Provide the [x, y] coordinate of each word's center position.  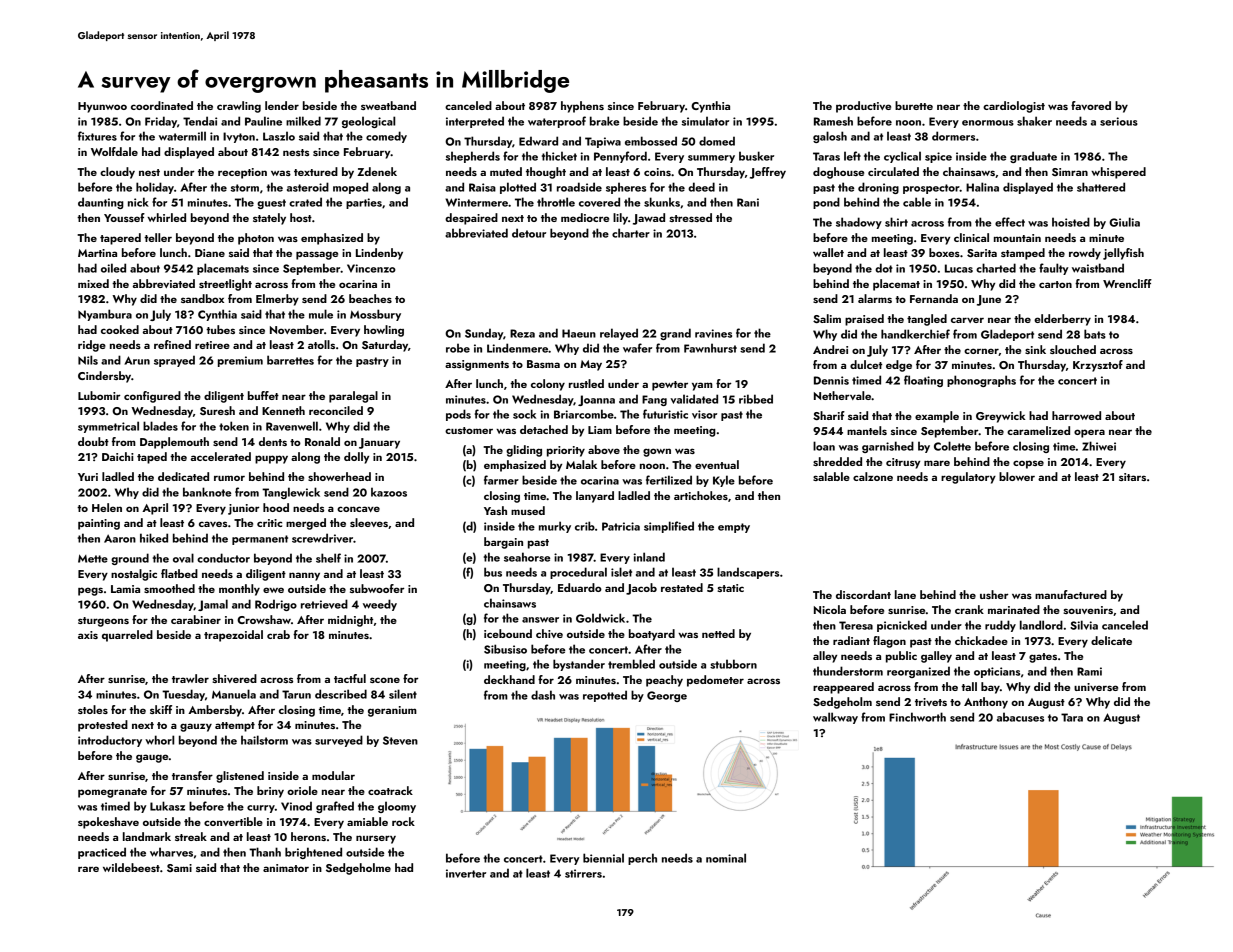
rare [88, 869]
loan [824, 446]
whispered [1118, 173]
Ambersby [215, 711]
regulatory [968, 478]
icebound [508, 633]
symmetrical [108, 427]
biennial [603, 858]
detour [529, 233]
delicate [1111, 640]
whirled [166, 217]
